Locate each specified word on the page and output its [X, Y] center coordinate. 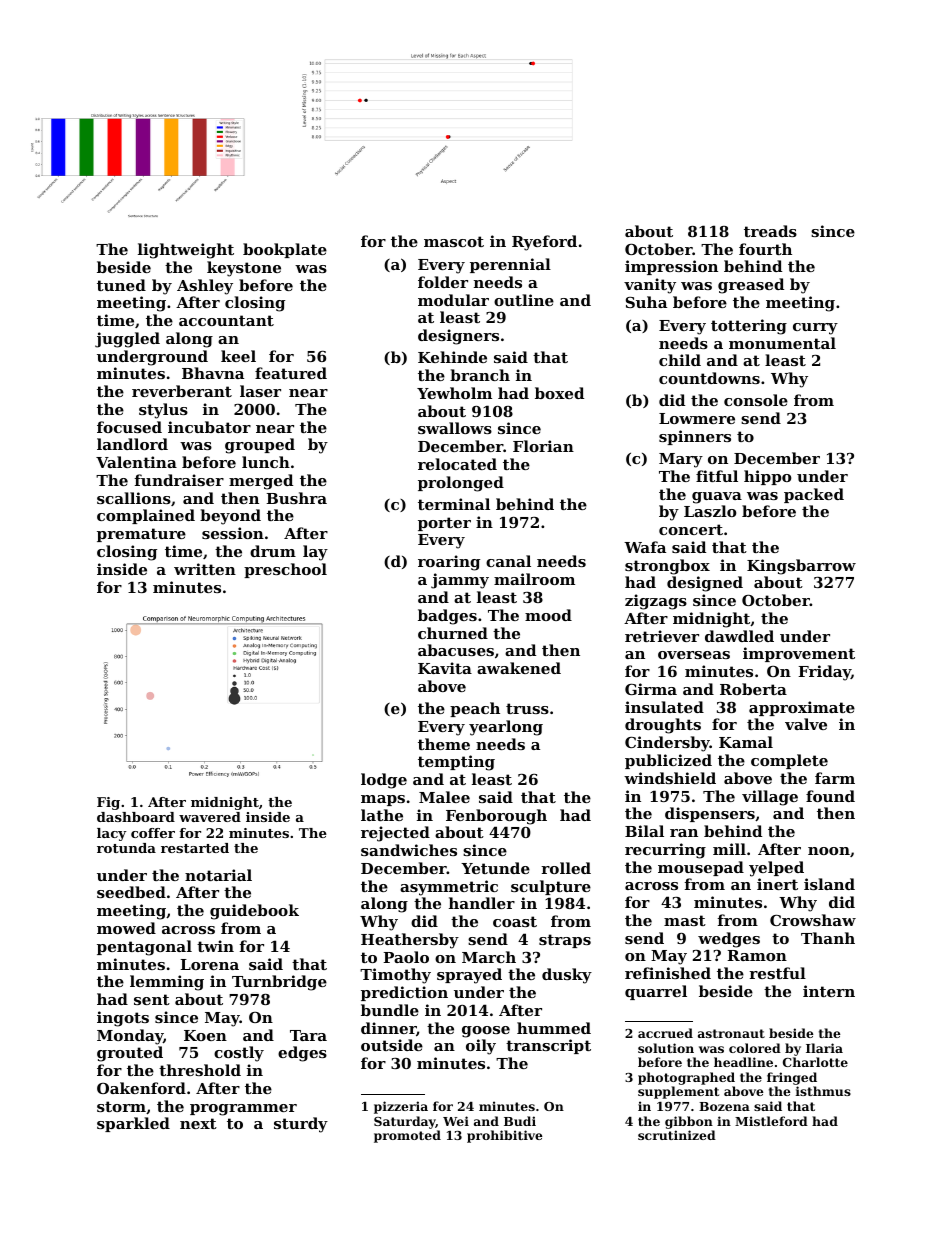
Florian [543, 446]
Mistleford [771, 1121]
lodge [384, 781]
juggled [127, 340]
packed [814, 495]
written [205, 569]
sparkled [133, 1124]
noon [829, 851]
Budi [520, 1121]
